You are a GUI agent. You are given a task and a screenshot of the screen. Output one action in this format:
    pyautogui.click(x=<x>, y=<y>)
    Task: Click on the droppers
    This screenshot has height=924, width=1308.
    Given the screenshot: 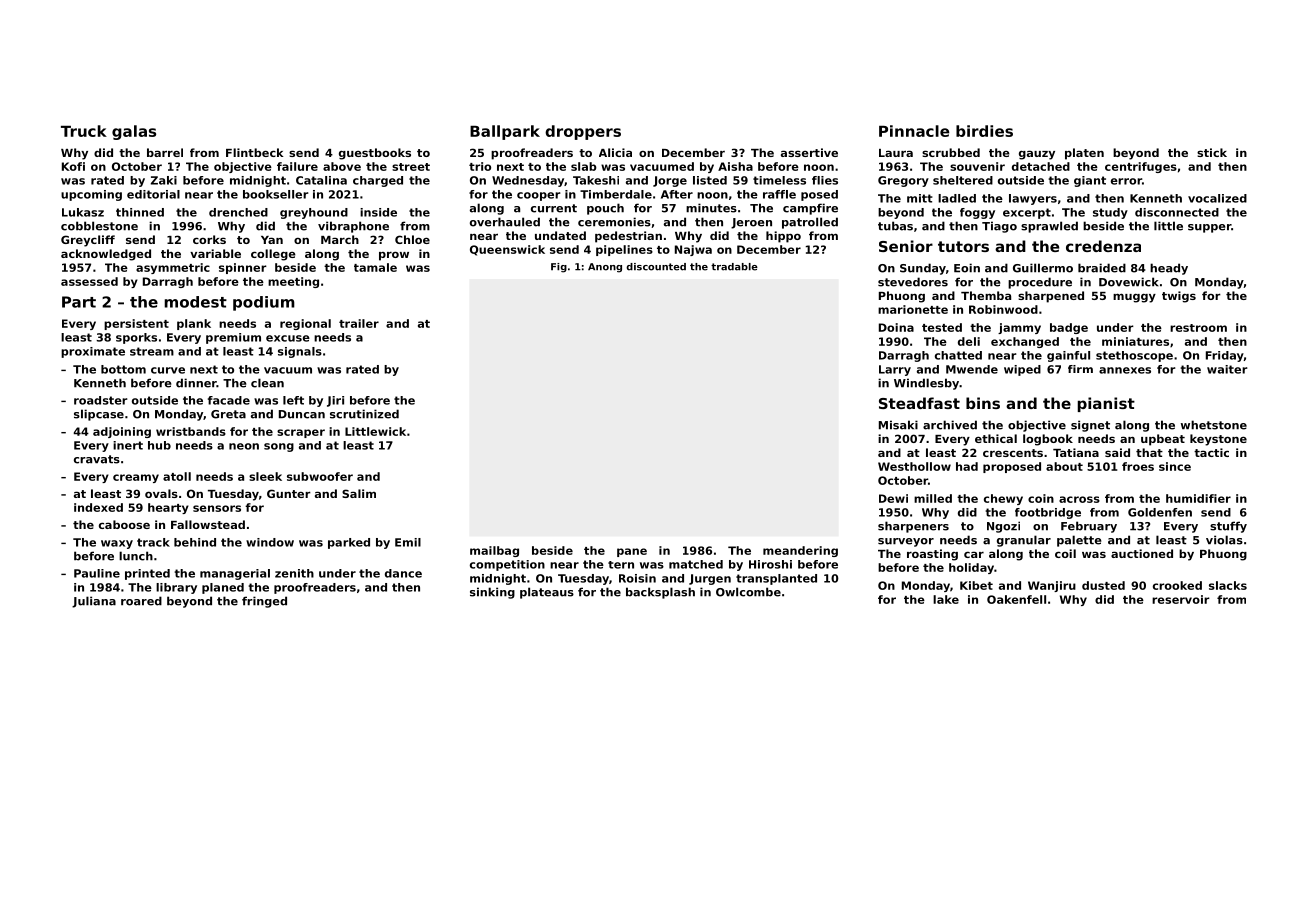 What is the action you would take?
    pyautogui.click(x=583, y=132)
